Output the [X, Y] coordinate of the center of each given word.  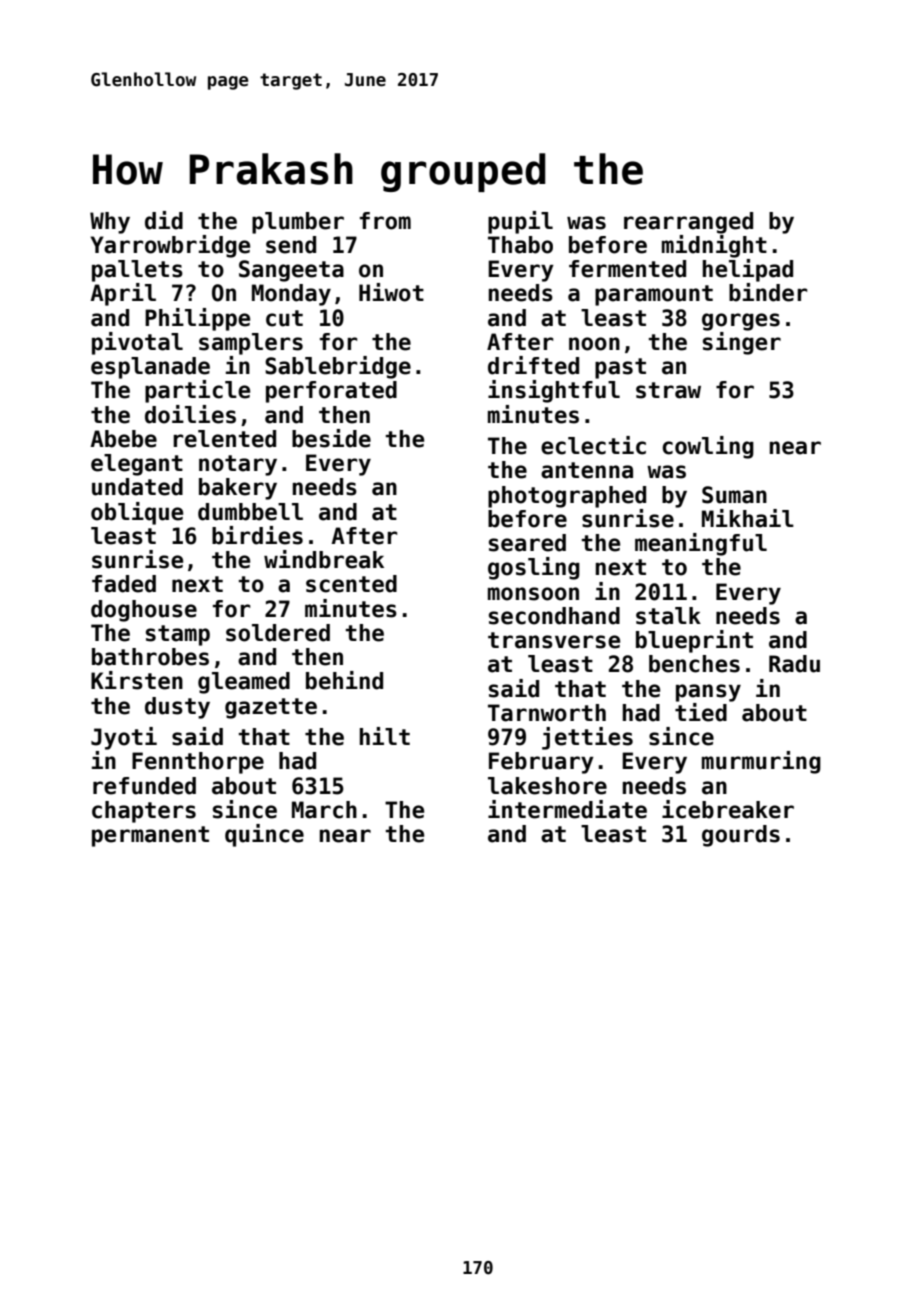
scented [351, 584]
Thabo [520, 245]
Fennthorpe [198, 763]
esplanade [150, 368]
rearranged [688, 223]
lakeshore [547, 786]
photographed [567, 497]
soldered [278, 633]
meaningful [701, 544]
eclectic [593, 445]
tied [701, 712]
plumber [298, 223]
